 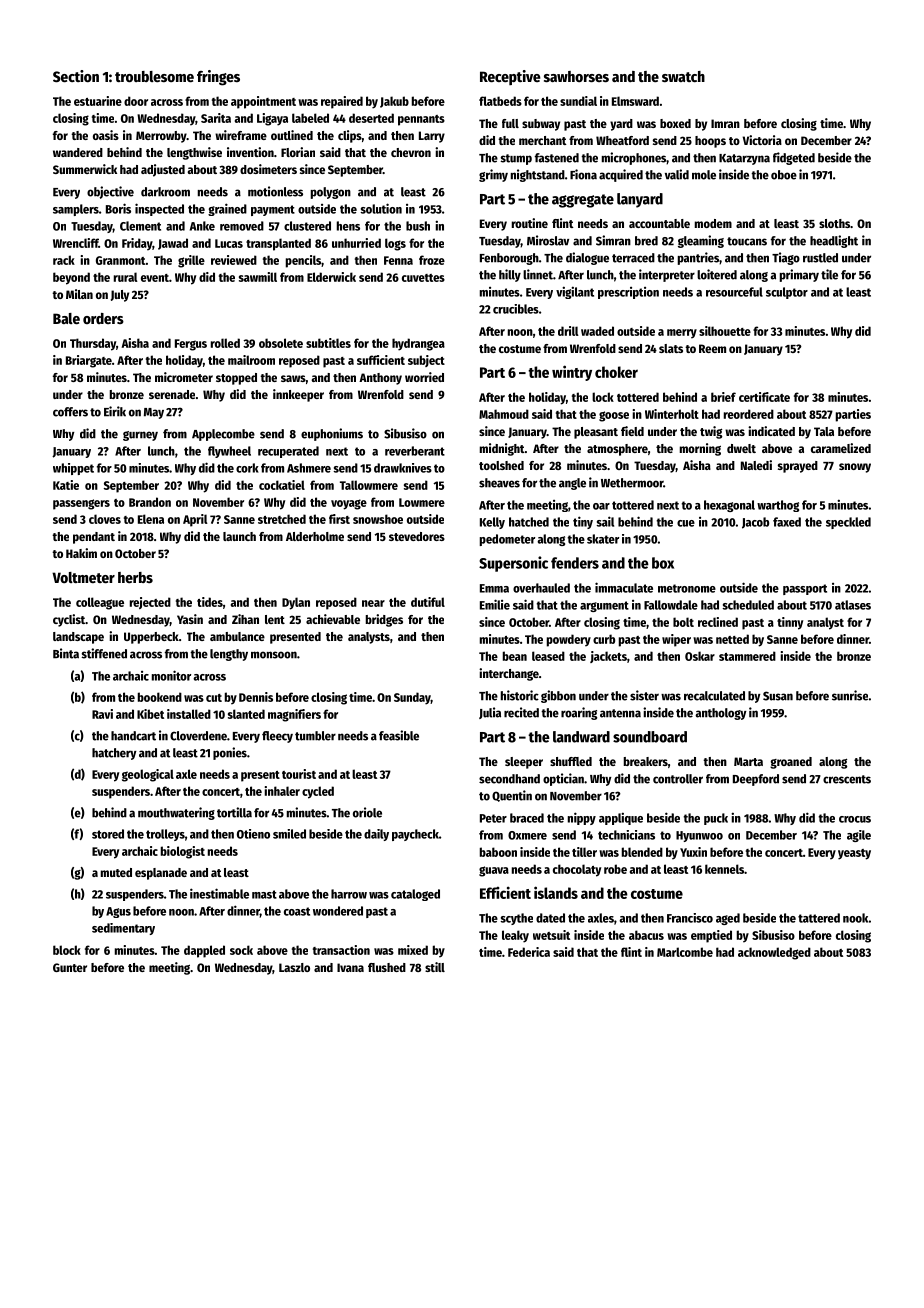 I want to click on invention, so click(x=250, y=152).
